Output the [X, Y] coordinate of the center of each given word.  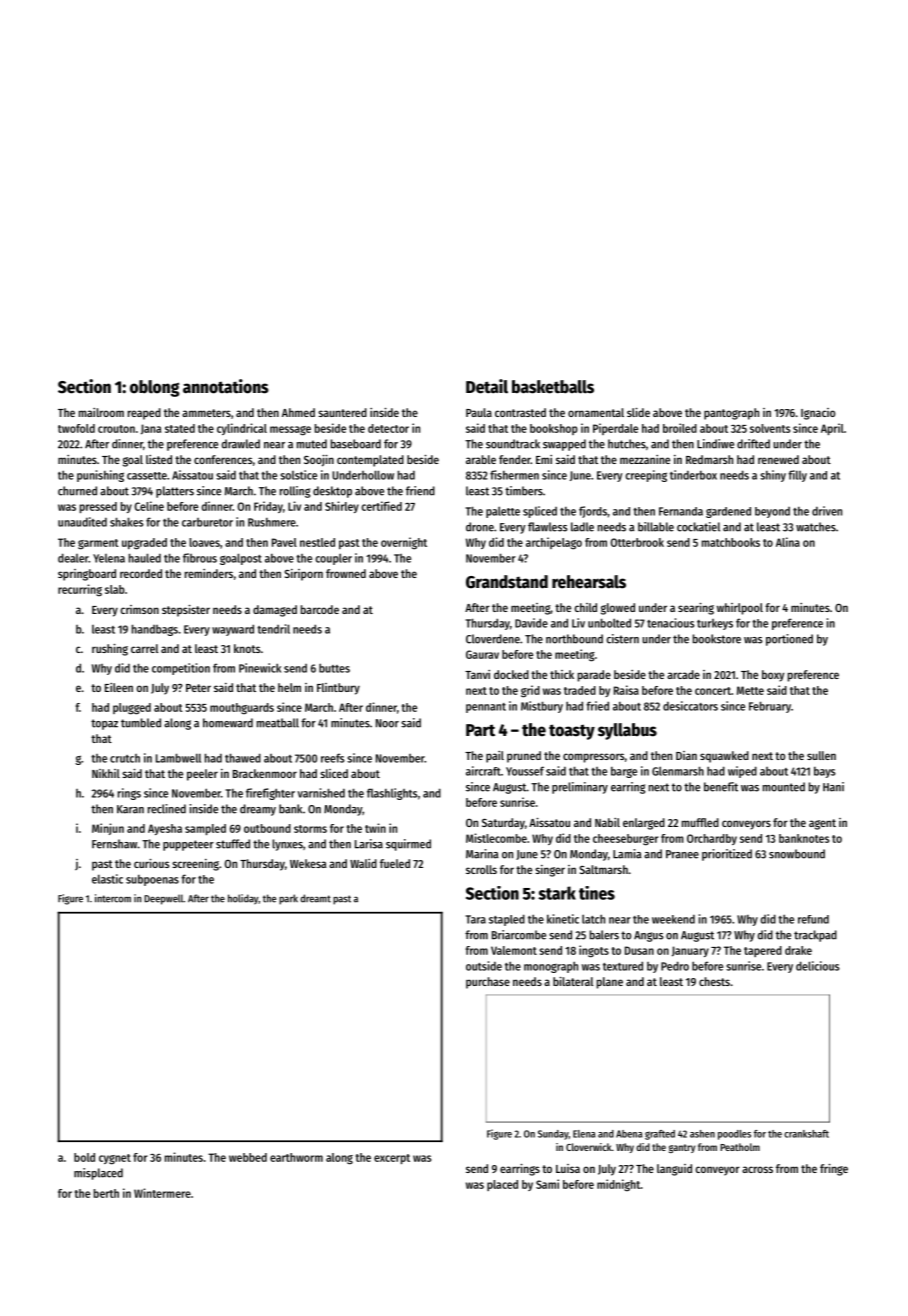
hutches [627, 444]
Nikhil [106, 773]
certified [381, 506]
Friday [268, 507]
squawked [724, 757]
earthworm [296, 1157]
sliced [334, 773]
